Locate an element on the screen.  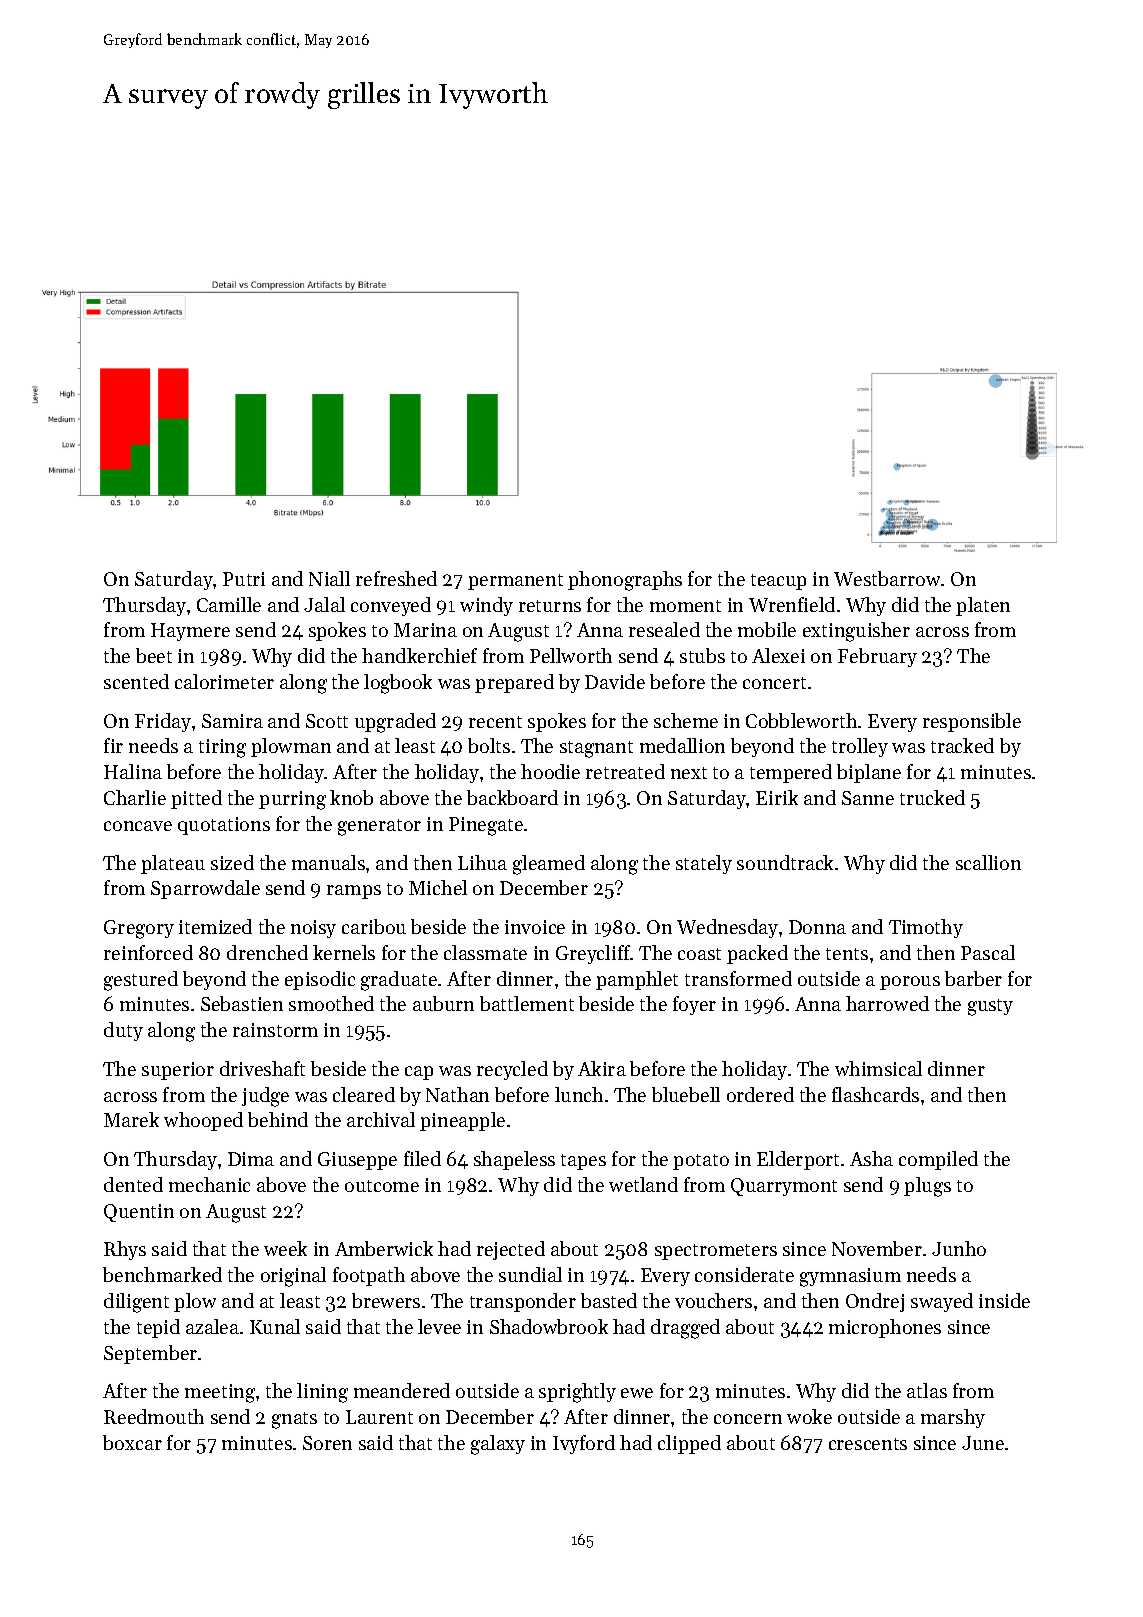
galaxy is located at coordinates (498, 1445).
